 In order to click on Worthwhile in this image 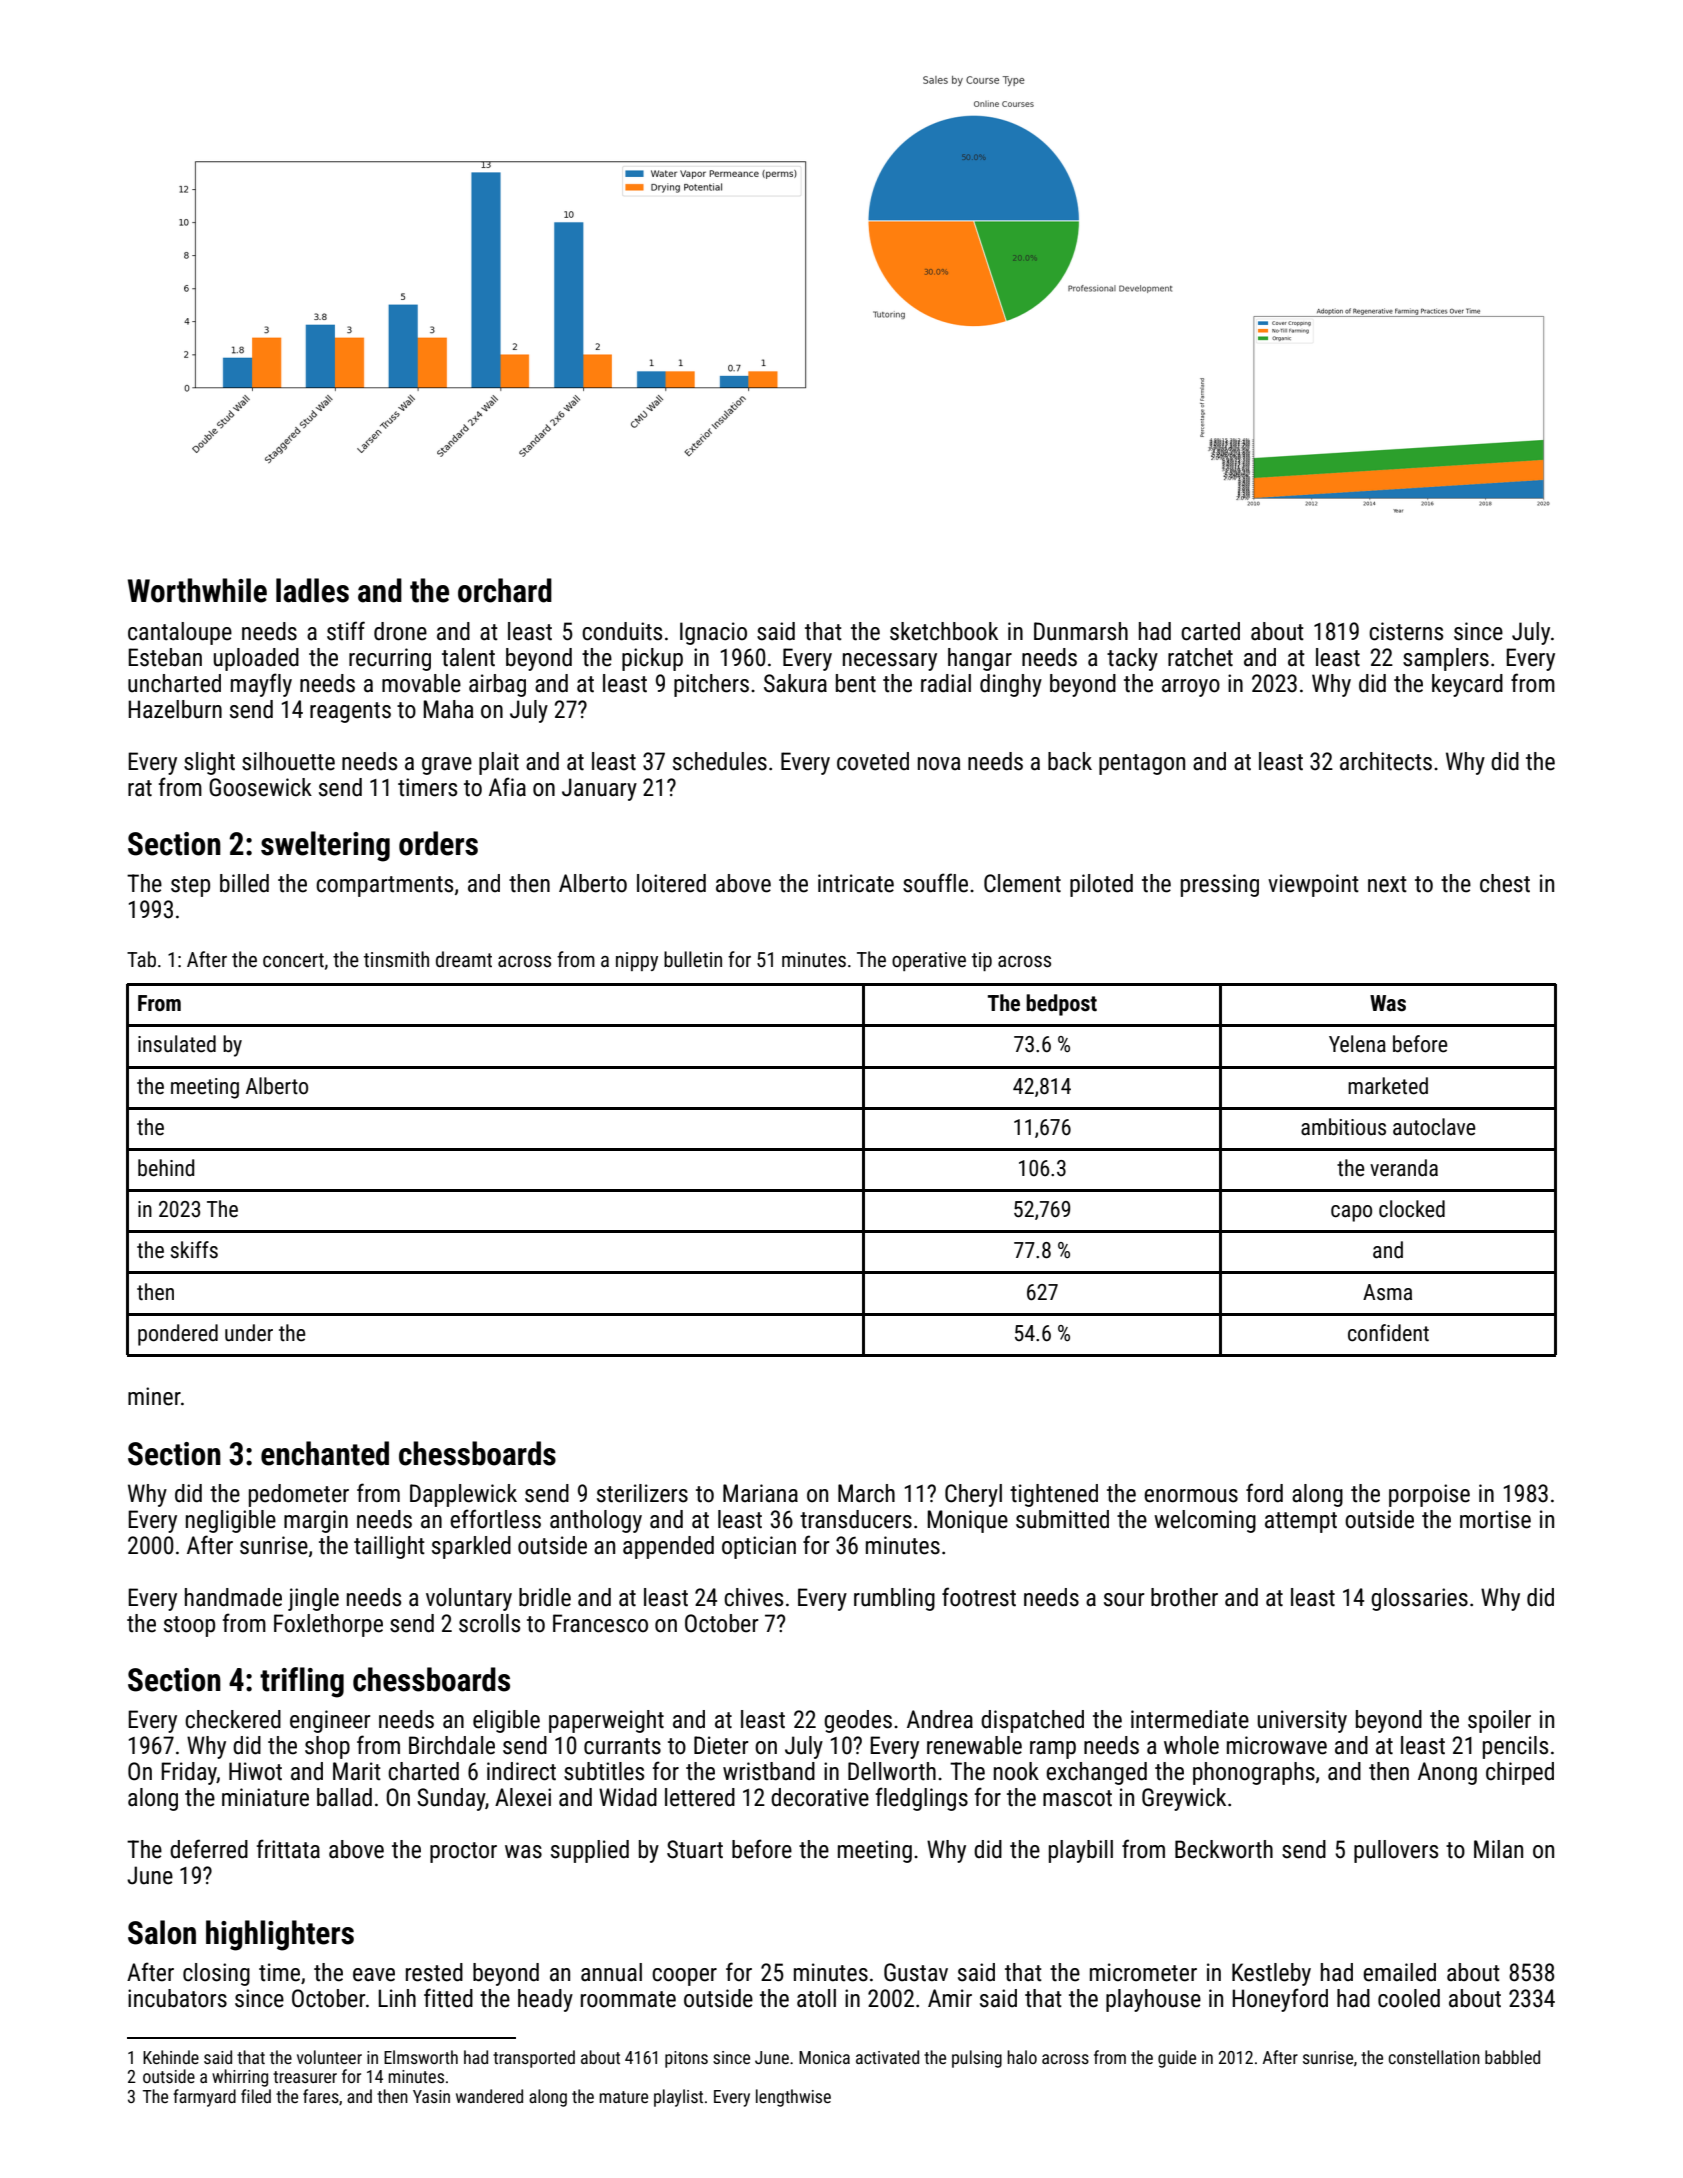, I will do `click(197, 590)`.
